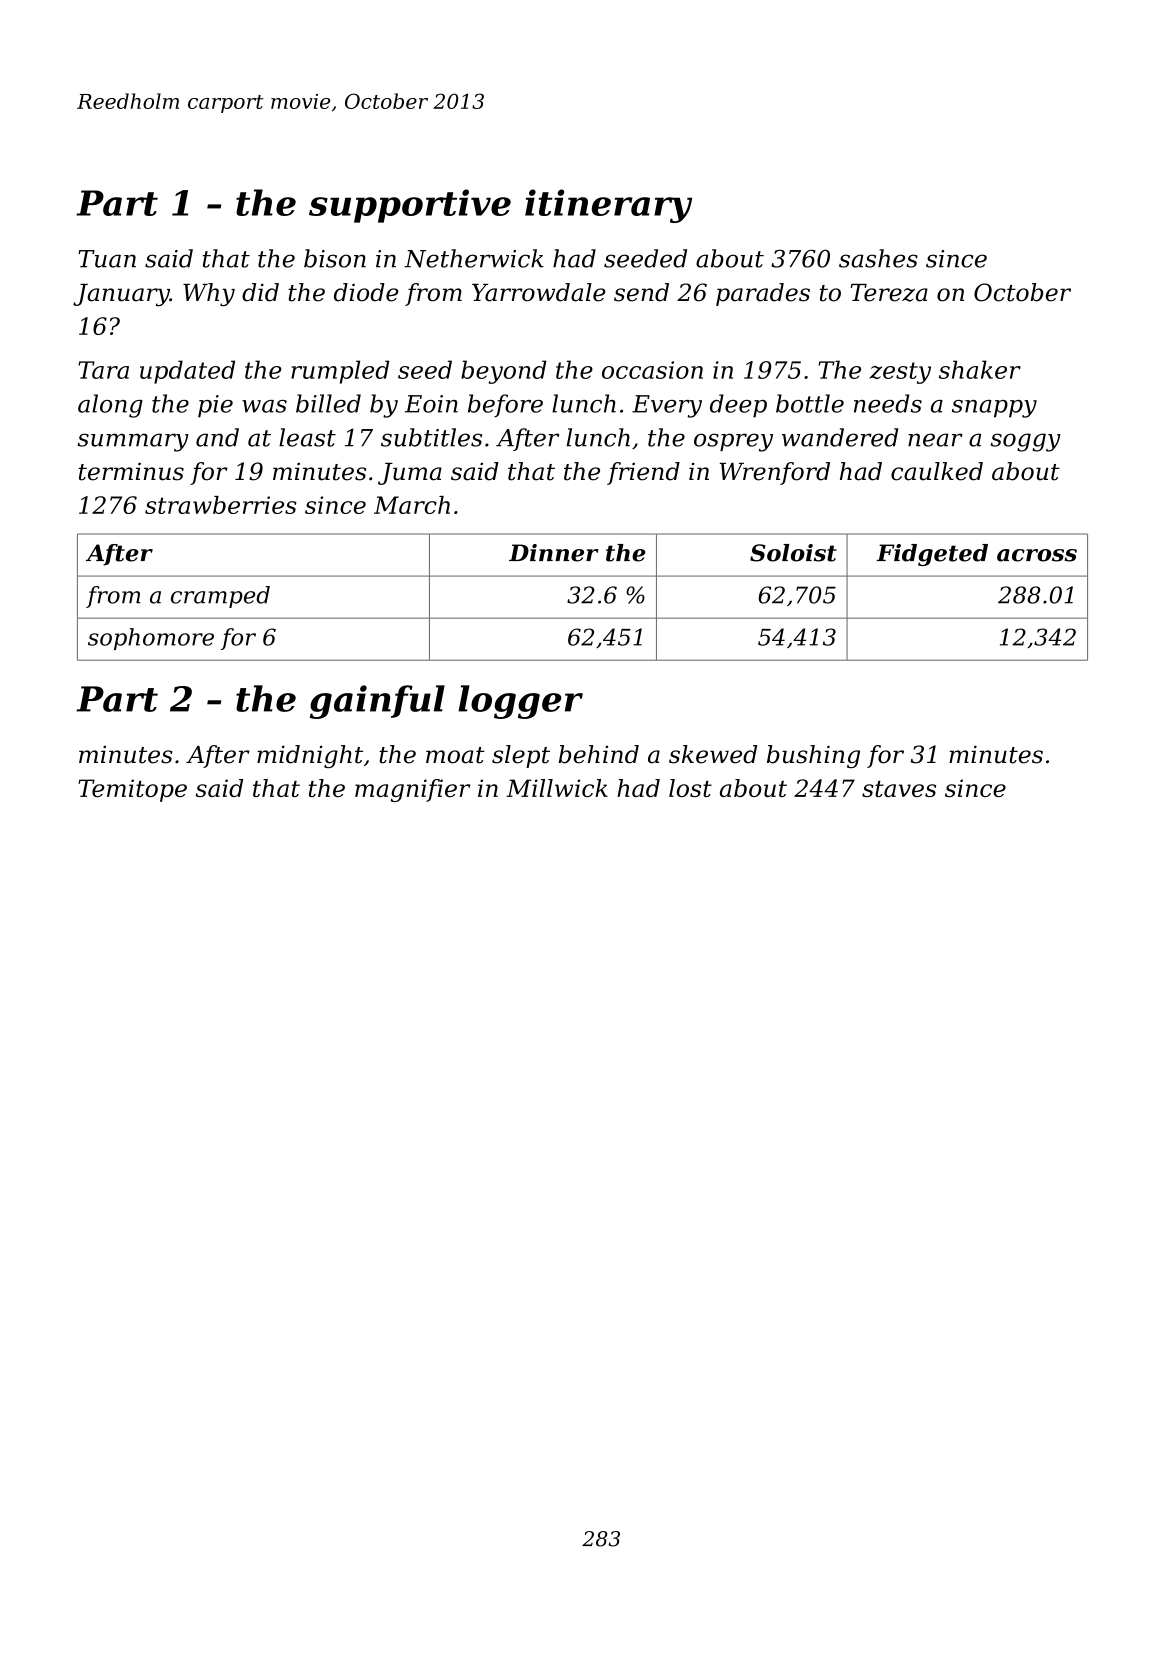 This image has width=1165, height=1654. What do you see at coordinates (1037, 555) in the image?
I see `across` at bounding box center [1037, 555].
